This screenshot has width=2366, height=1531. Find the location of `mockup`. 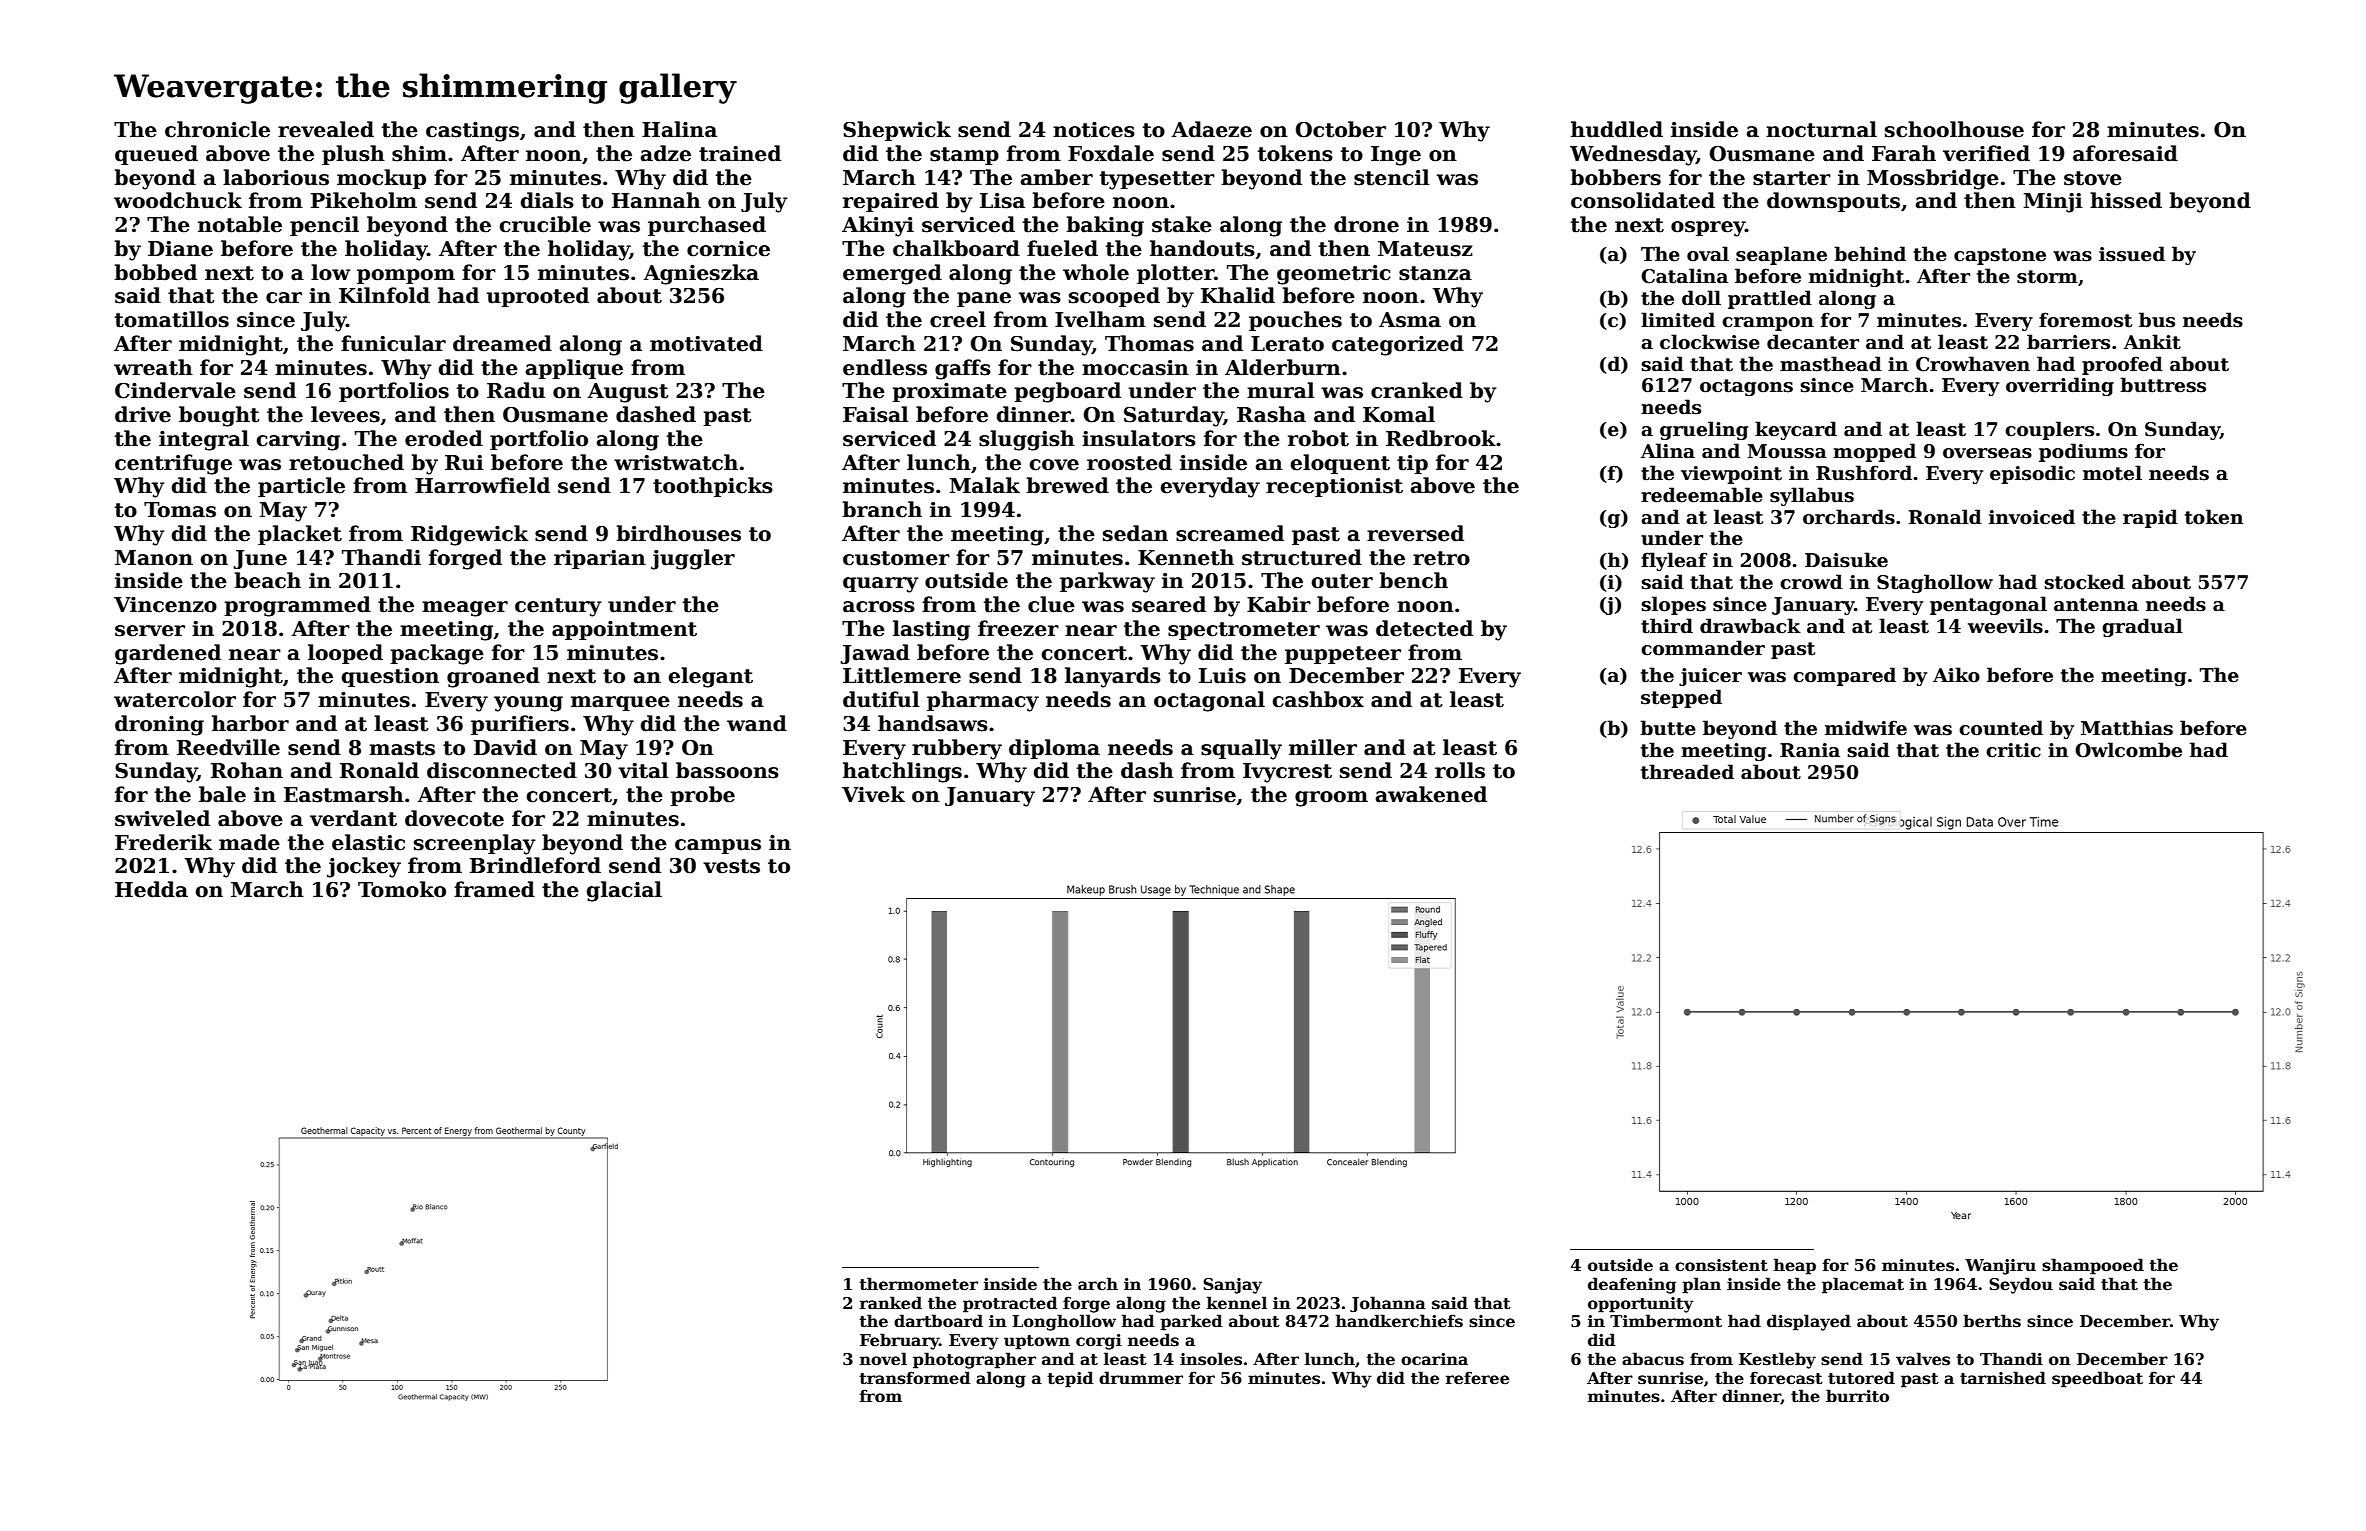

mockup is located at coordinates (381, 179).
